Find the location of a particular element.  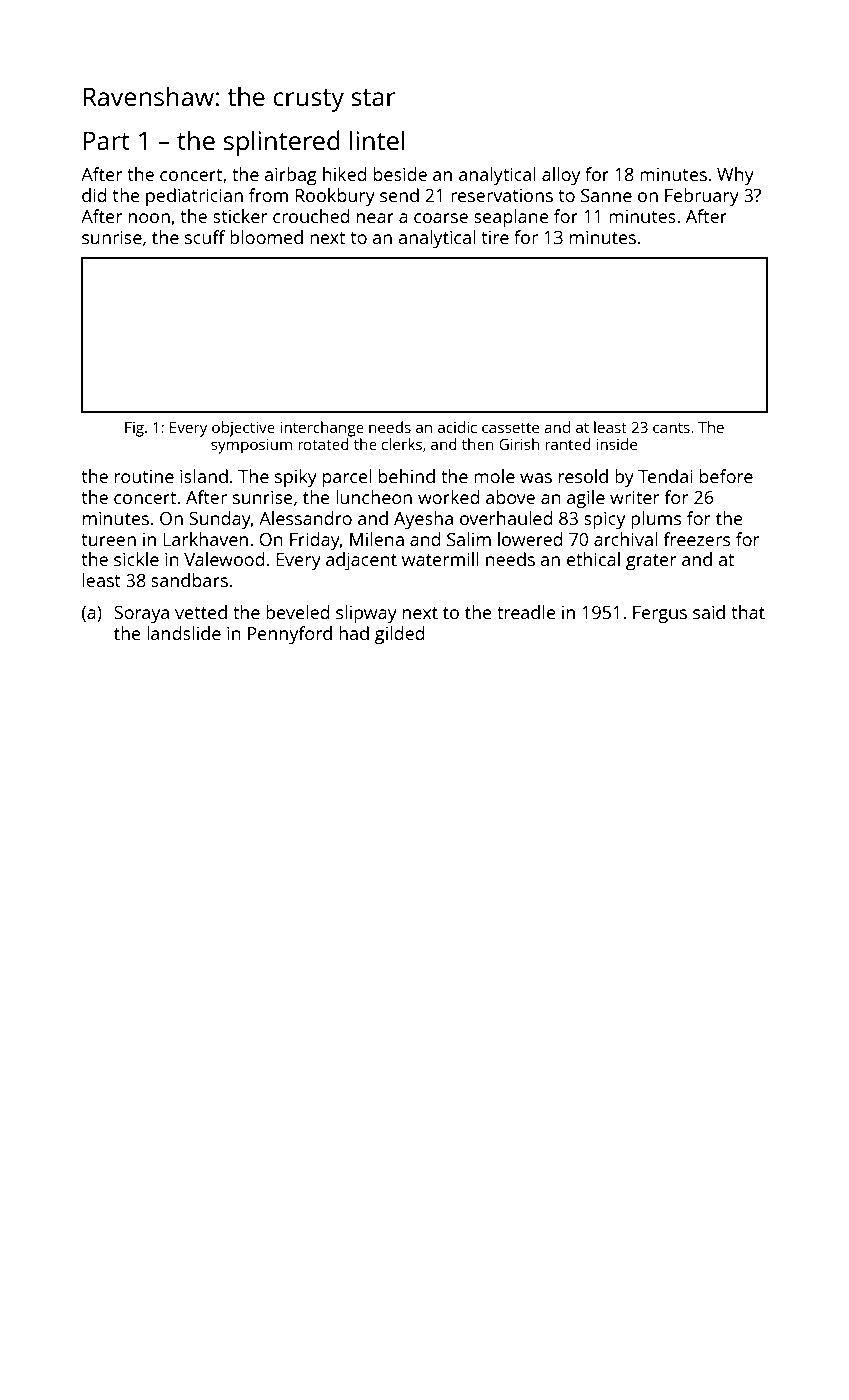

Pennyford is located at coordinates (290, 635).
